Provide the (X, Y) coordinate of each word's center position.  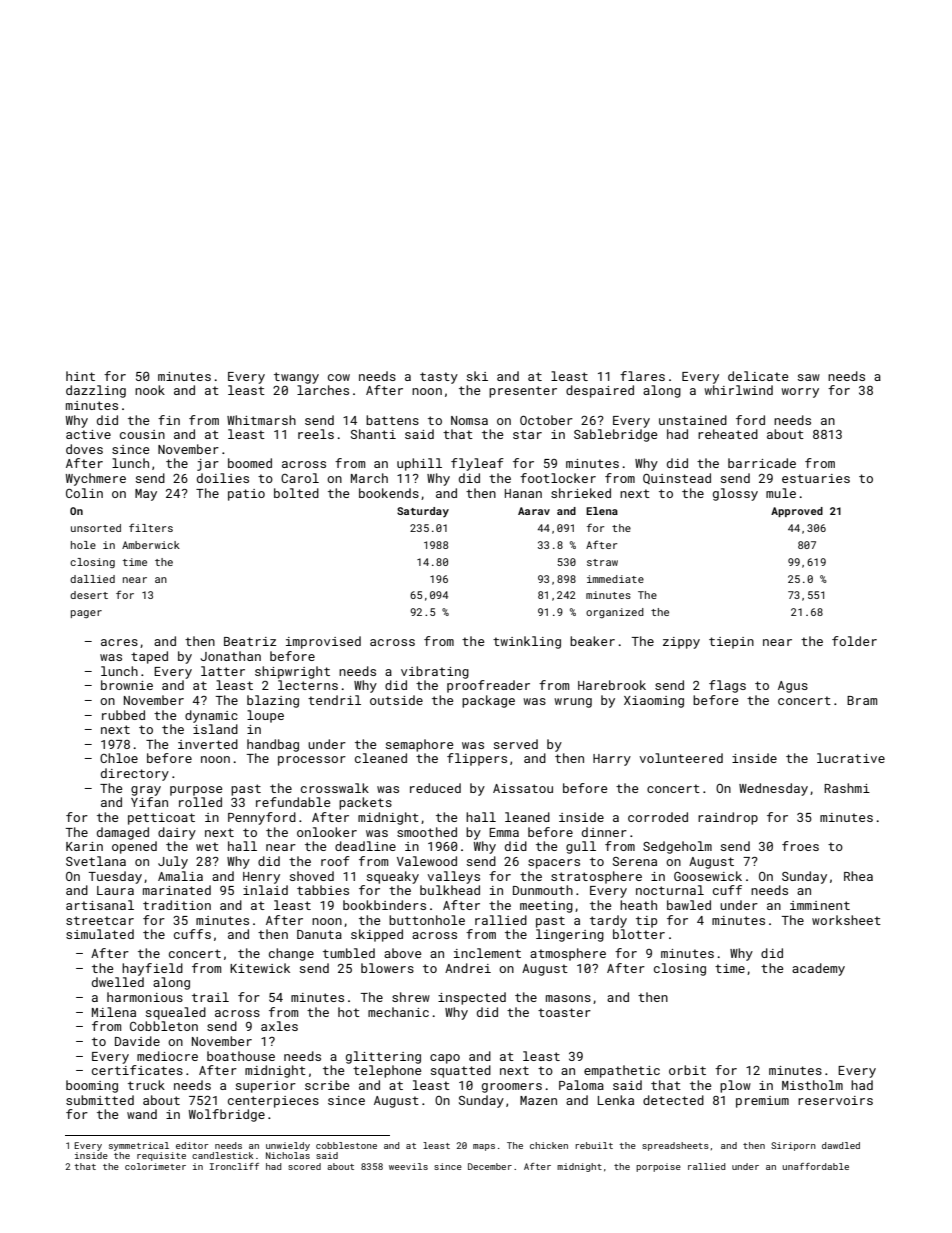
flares (642, 376)
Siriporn (793, 1146)
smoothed (427, 832)
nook (150, 390)
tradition (177, 905)
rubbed (123, 715)
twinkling (527, 642)
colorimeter (155, 1166)
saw (809, 377)
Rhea (858, 876)
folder (854, 641)
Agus (793, 687)
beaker (592, 641)
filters (151, 527)
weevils (408, 1166)
